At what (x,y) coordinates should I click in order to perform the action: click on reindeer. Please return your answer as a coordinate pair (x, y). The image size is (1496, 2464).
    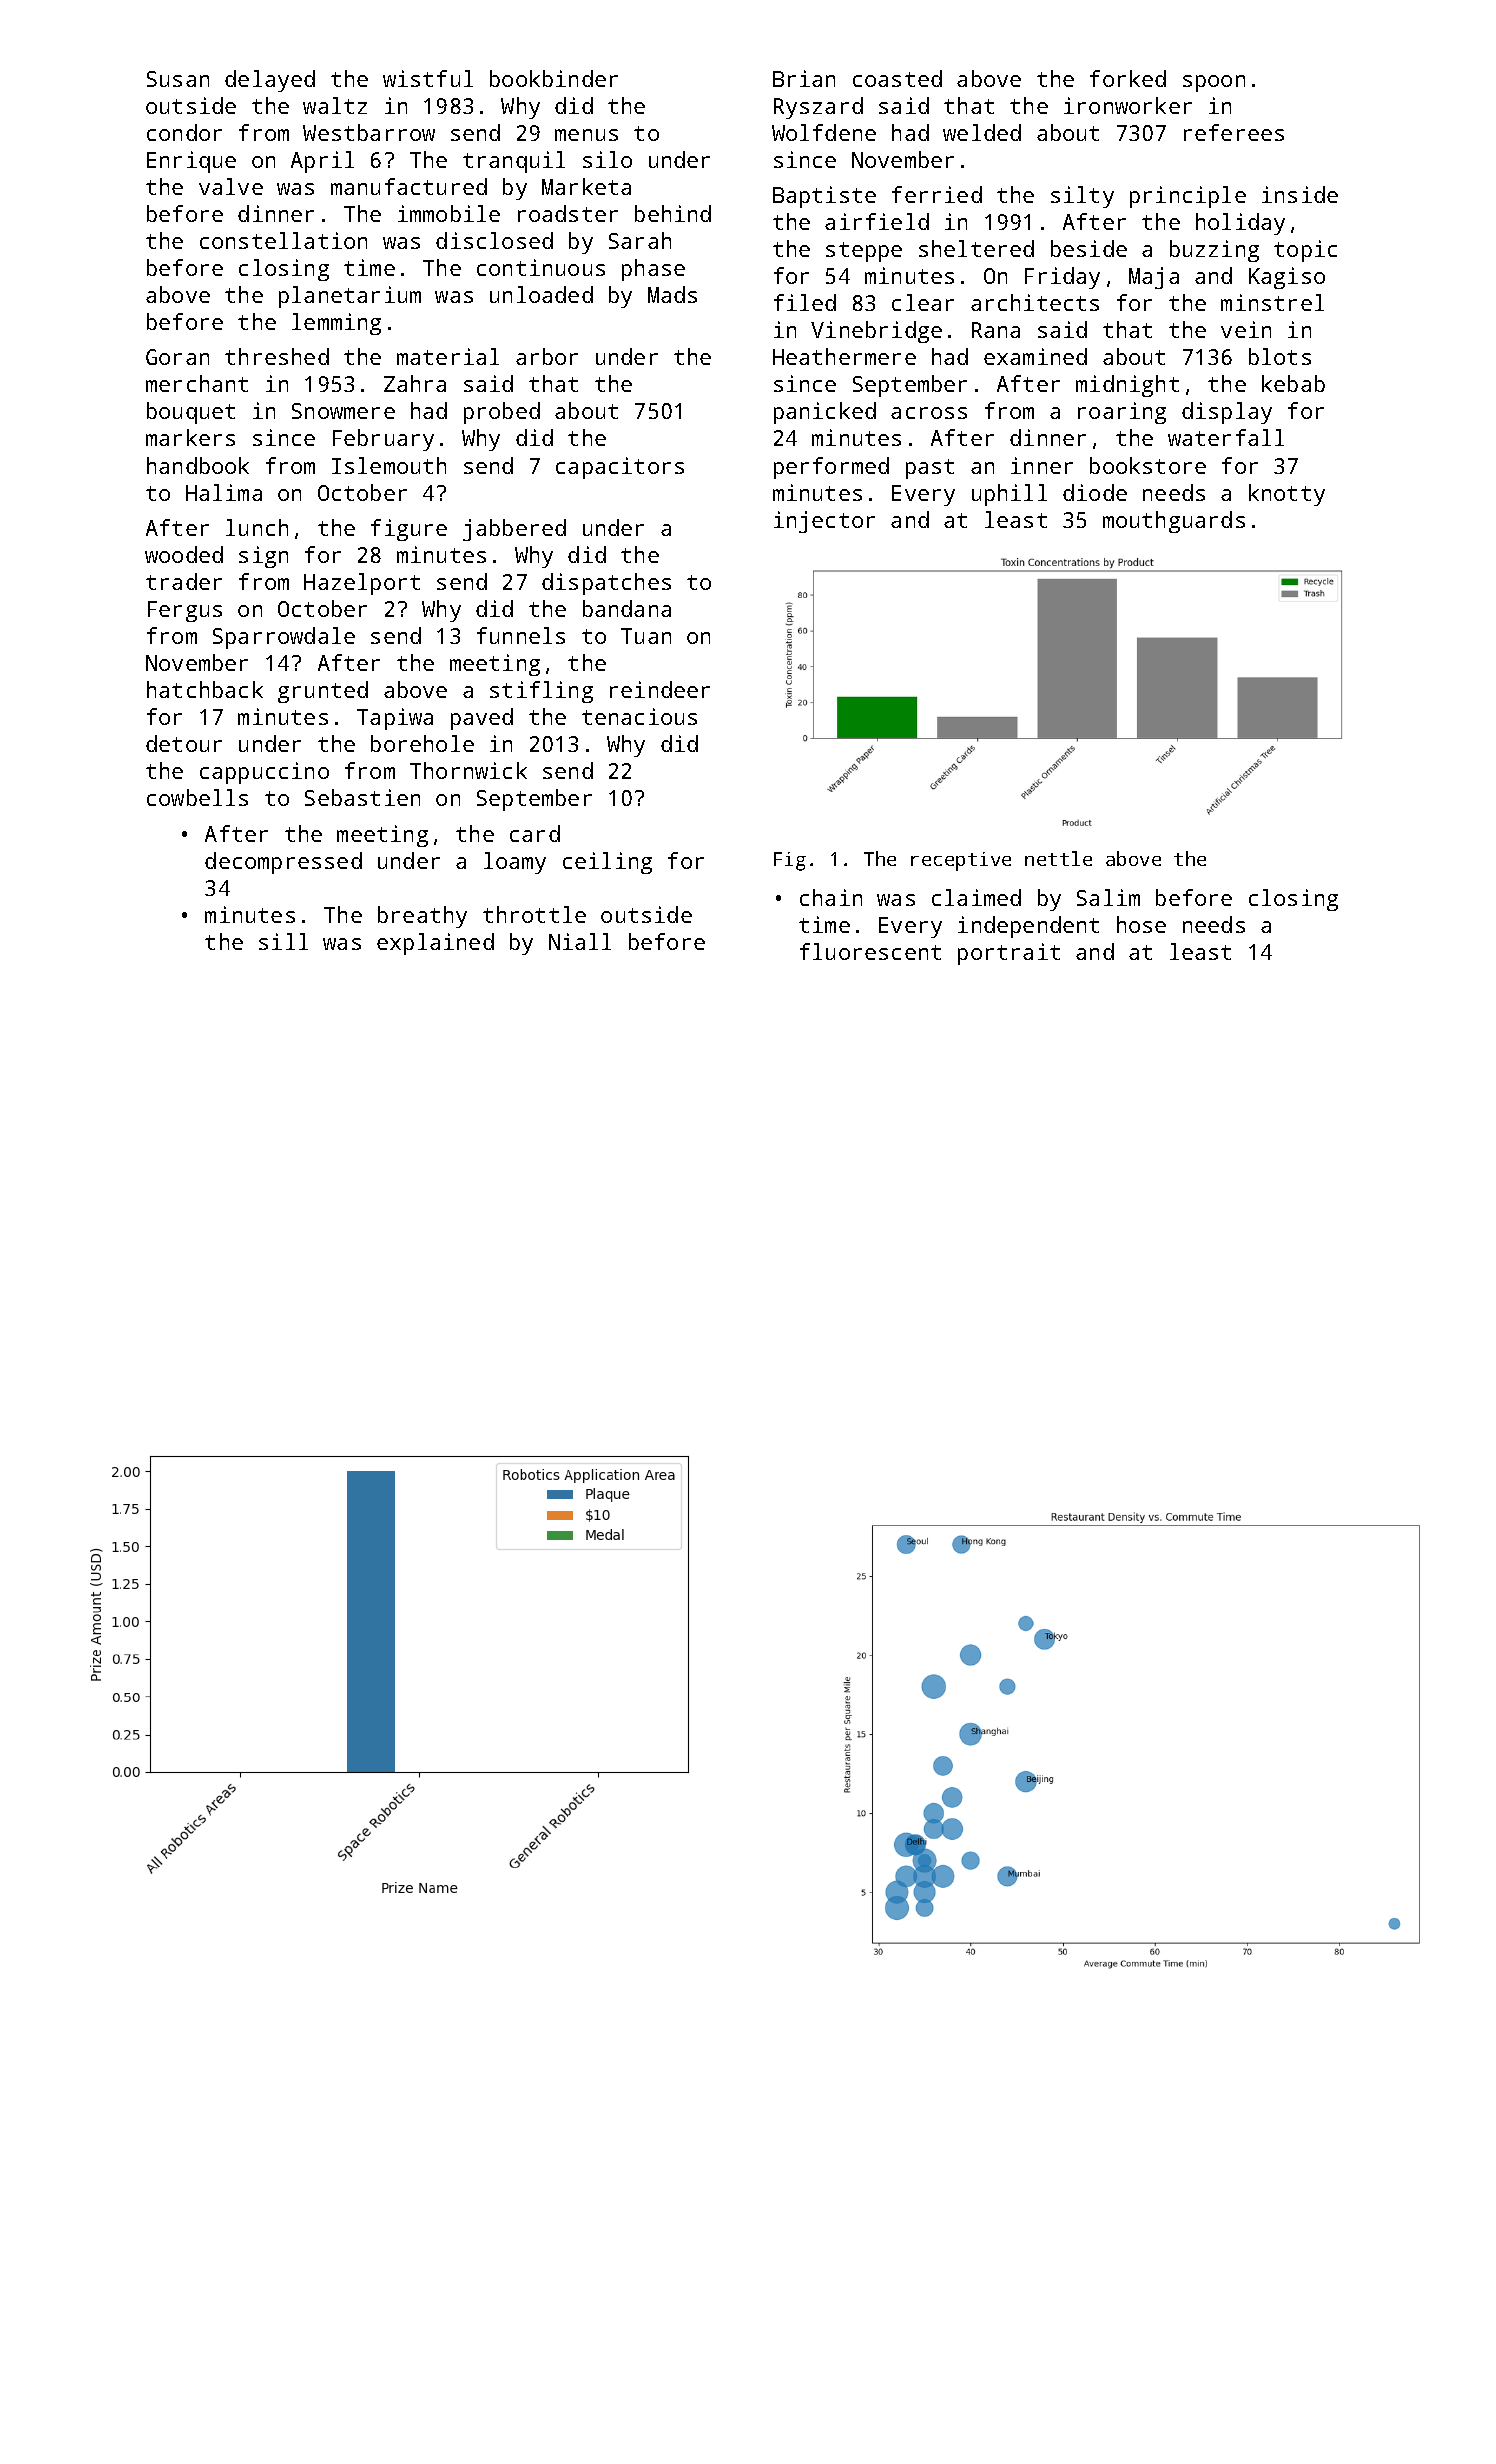
    Looking at the image, I should click on (660, 689).
